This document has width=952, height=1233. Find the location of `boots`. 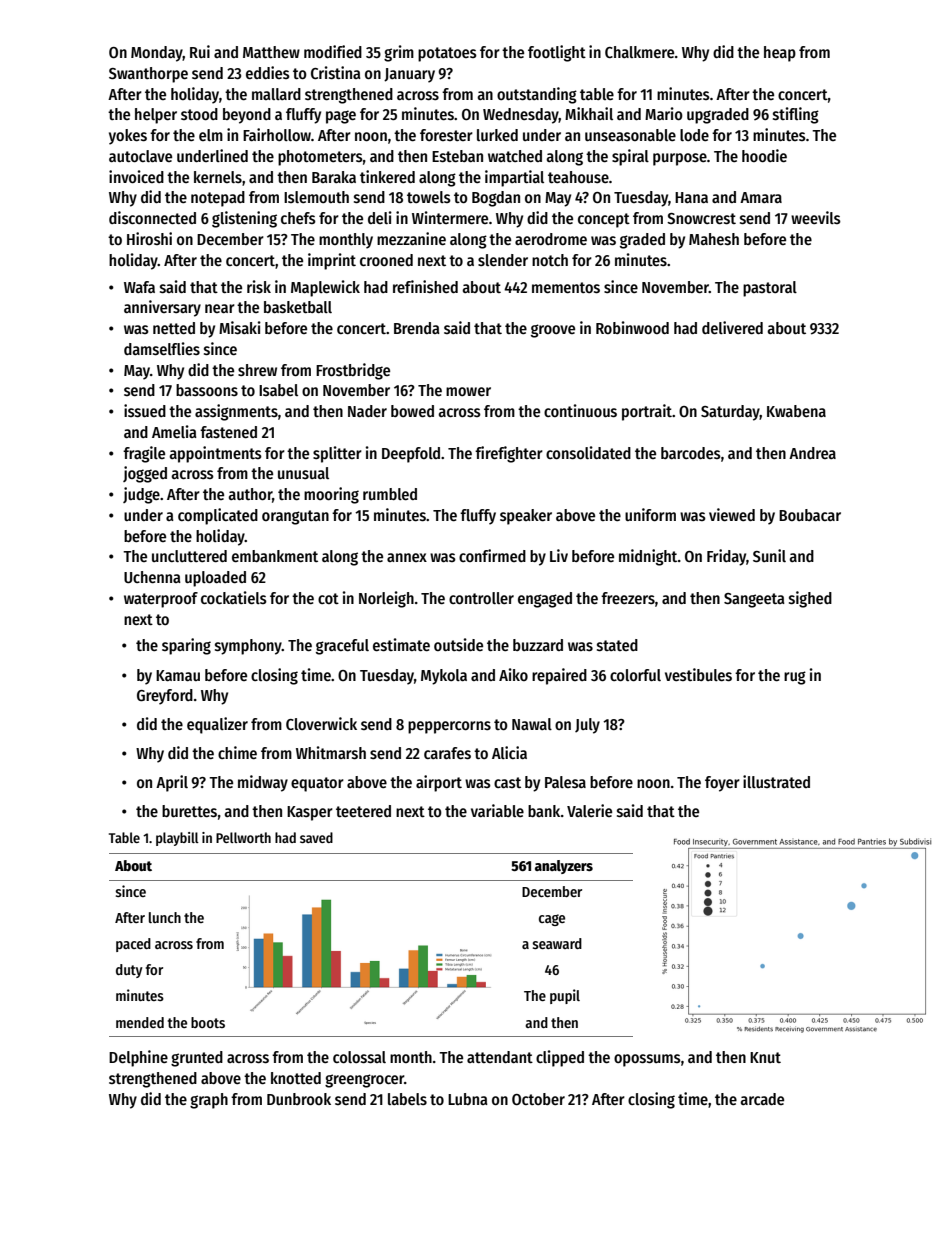

boots is located at coordinates (208, 1022).
